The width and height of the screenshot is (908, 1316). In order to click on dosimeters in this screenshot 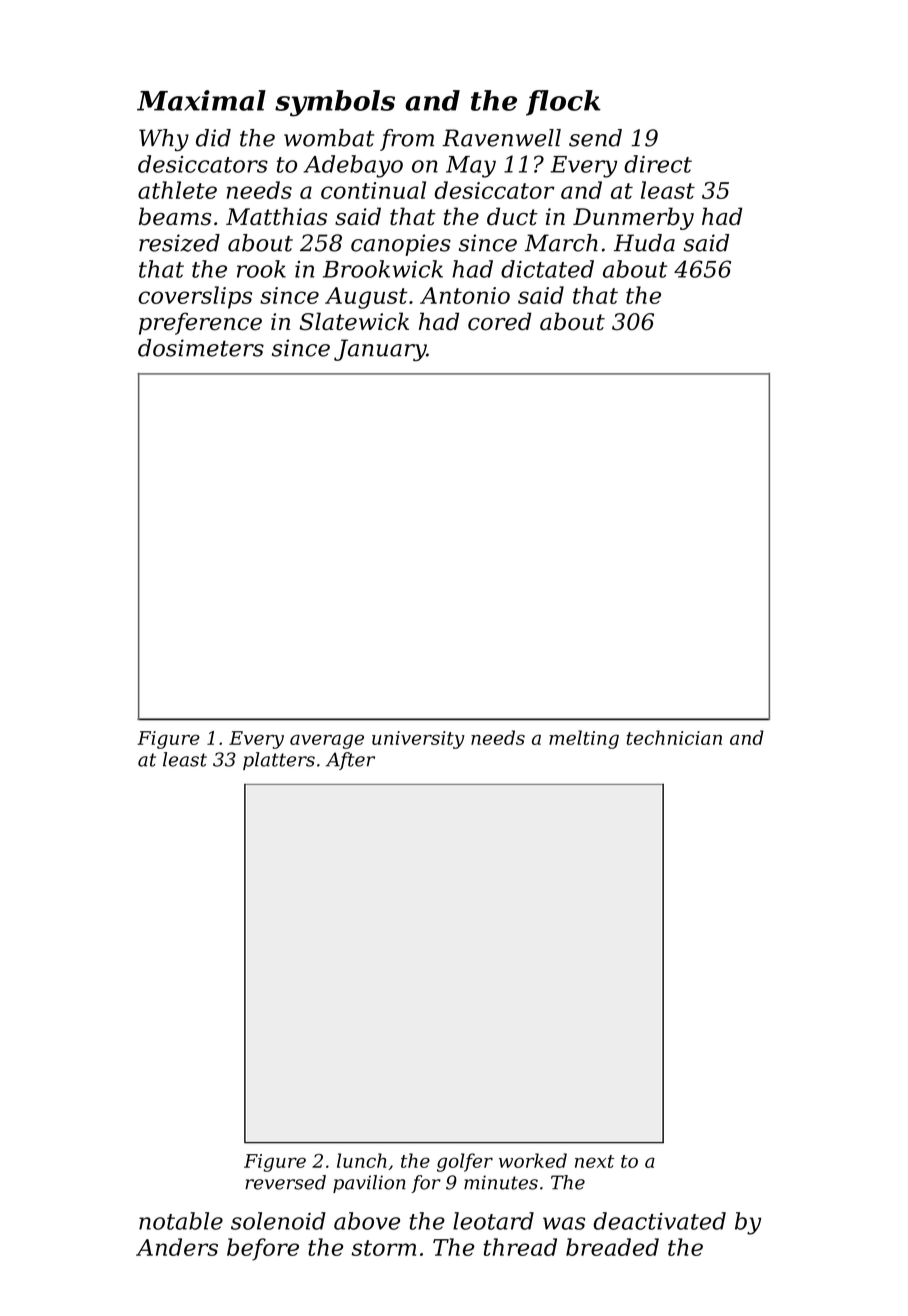, I will do `click(201, 348)`.
